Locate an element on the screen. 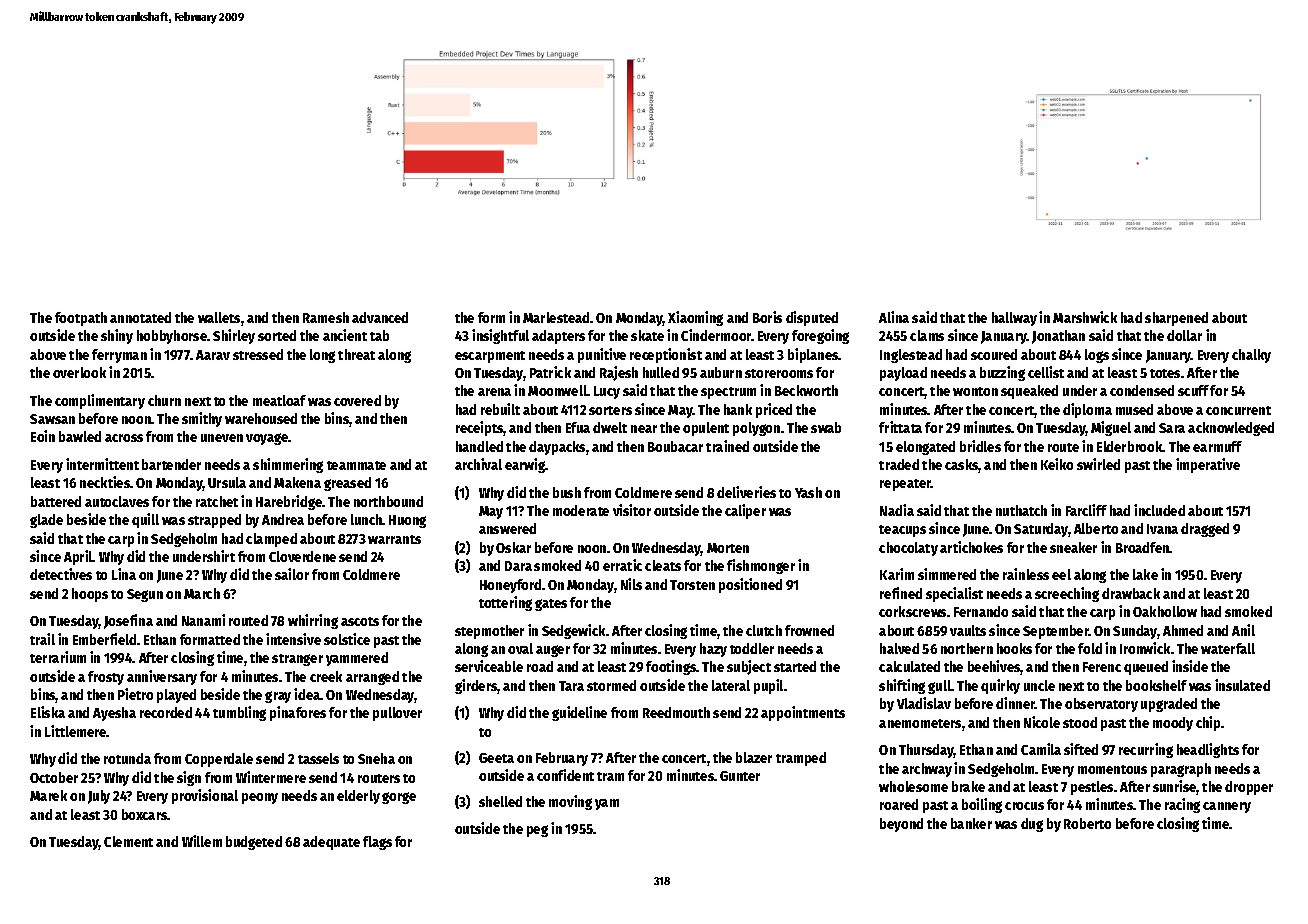 The height and width of the screenshot is (924, 1308). detectives is located at coordinates (61, 574).
